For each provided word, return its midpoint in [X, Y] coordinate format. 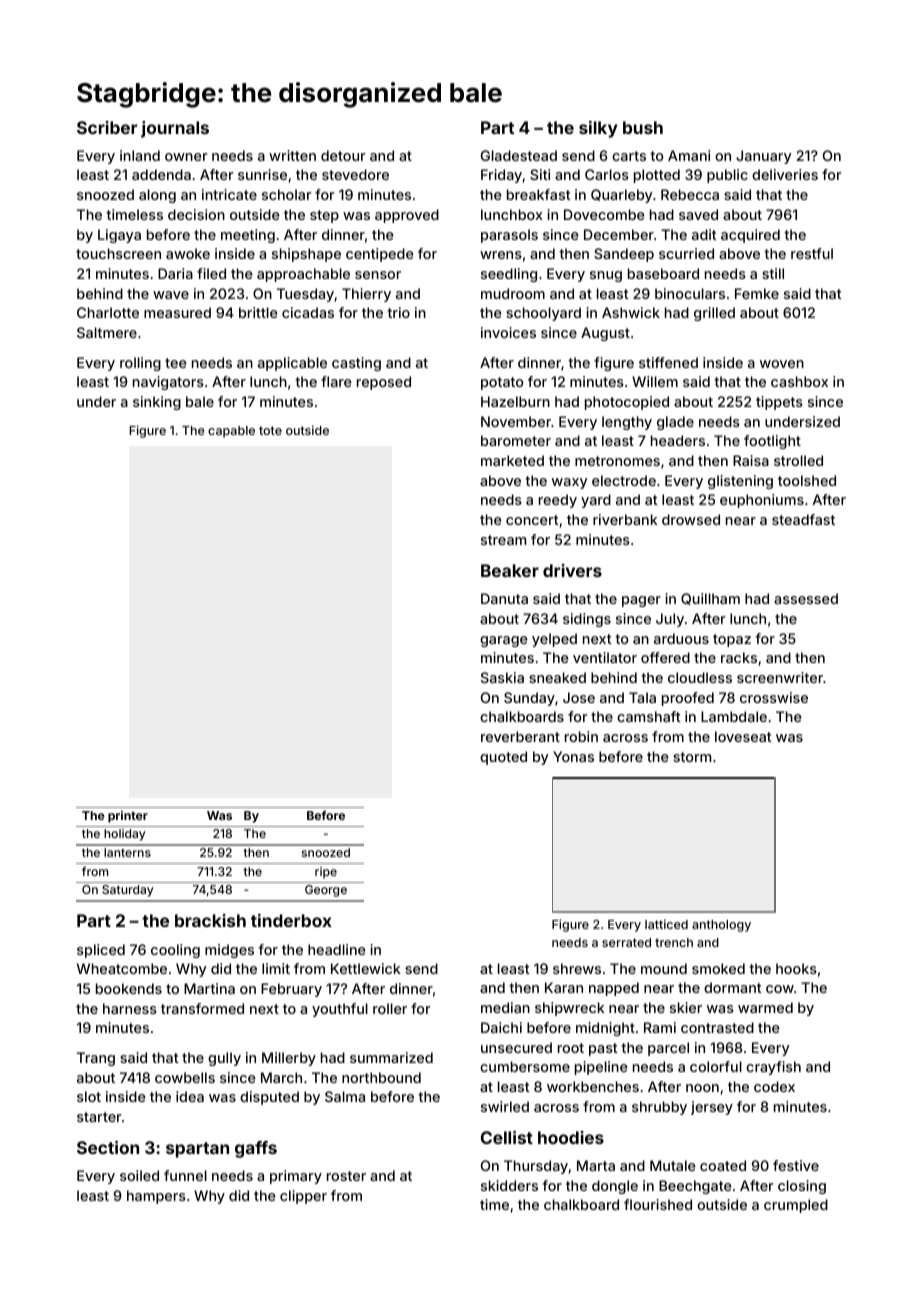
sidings [587, 620]
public [727, 176]
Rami [660, 1027]
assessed [806, 598]
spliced [101, 951]
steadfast [803, 519]
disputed [269, 1098]
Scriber [107, 127]
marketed [512, 460]
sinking [157, 403]
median [505, 1007]
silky [598, 129]
